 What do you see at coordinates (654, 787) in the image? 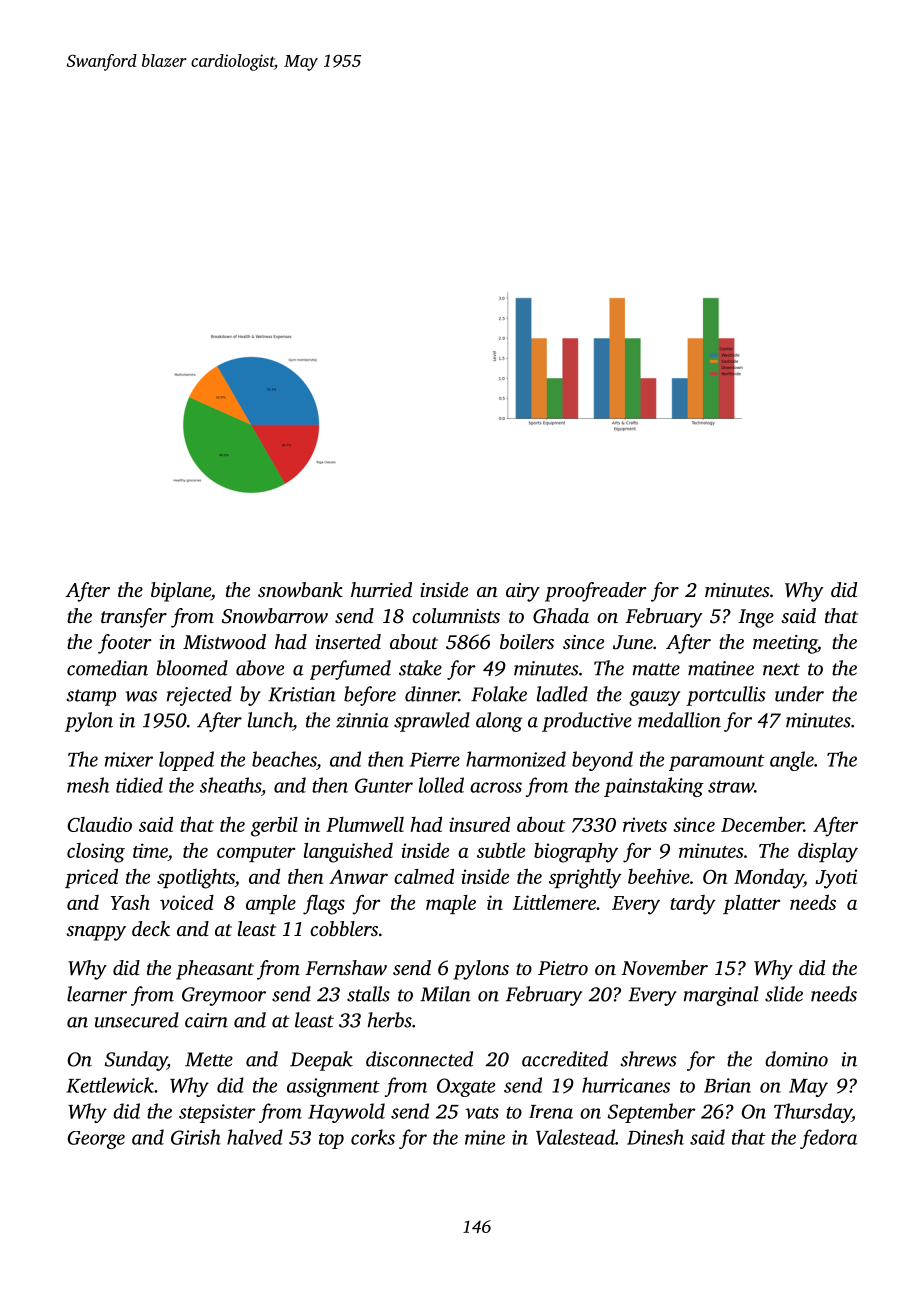
I see `painstaking` at bounding box center [654, 787].
